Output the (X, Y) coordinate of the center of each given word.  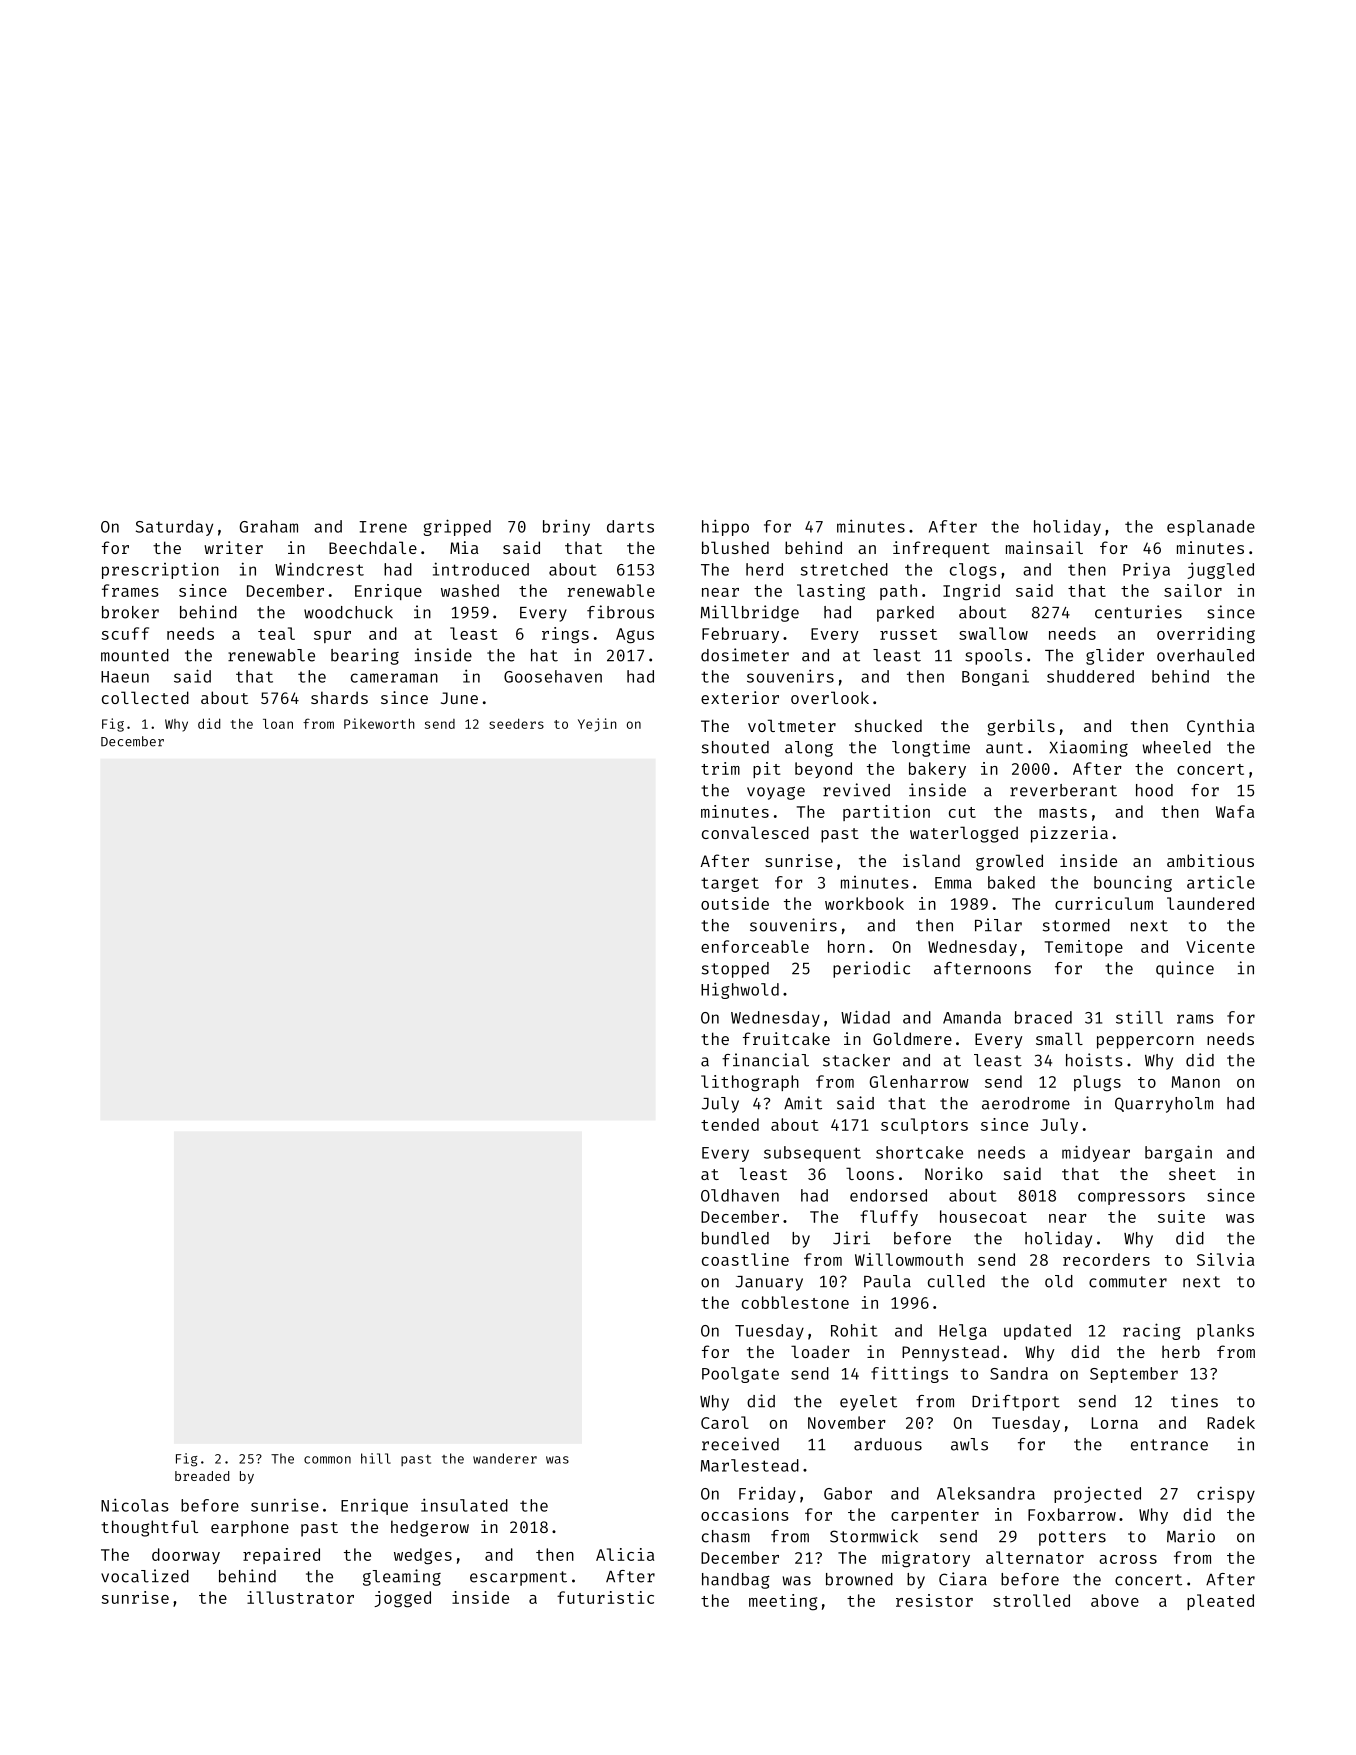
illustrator (300, 1597)
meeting (783, 1602)
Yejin (597, 725)
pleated (1220, 1602)
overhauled (1205, 655)
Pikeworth (379, 723)
